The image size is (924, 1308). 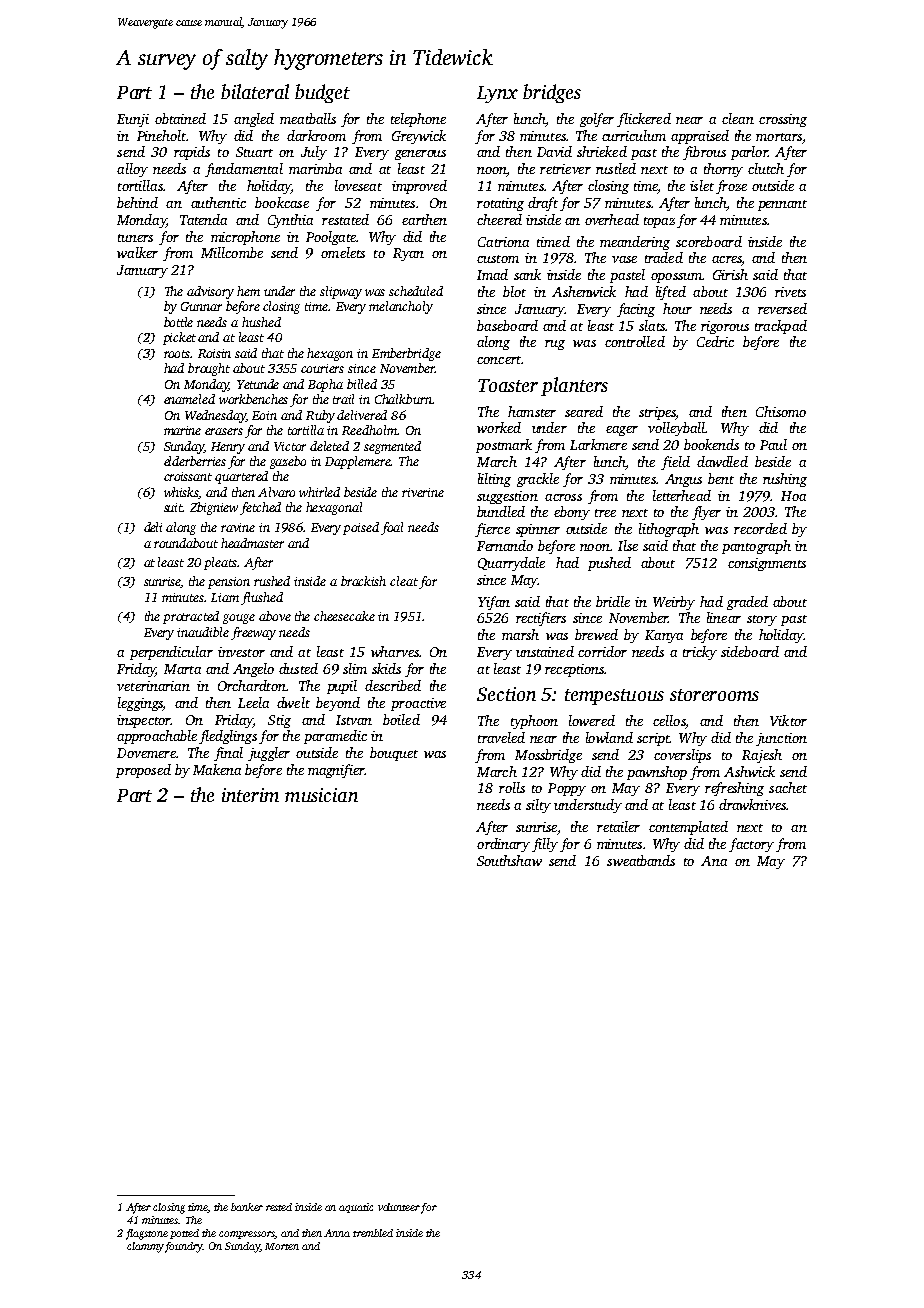 What do you see at coordinates (279, 1207) in the page?
I see `rested` at bounding box center [279, 1207].
